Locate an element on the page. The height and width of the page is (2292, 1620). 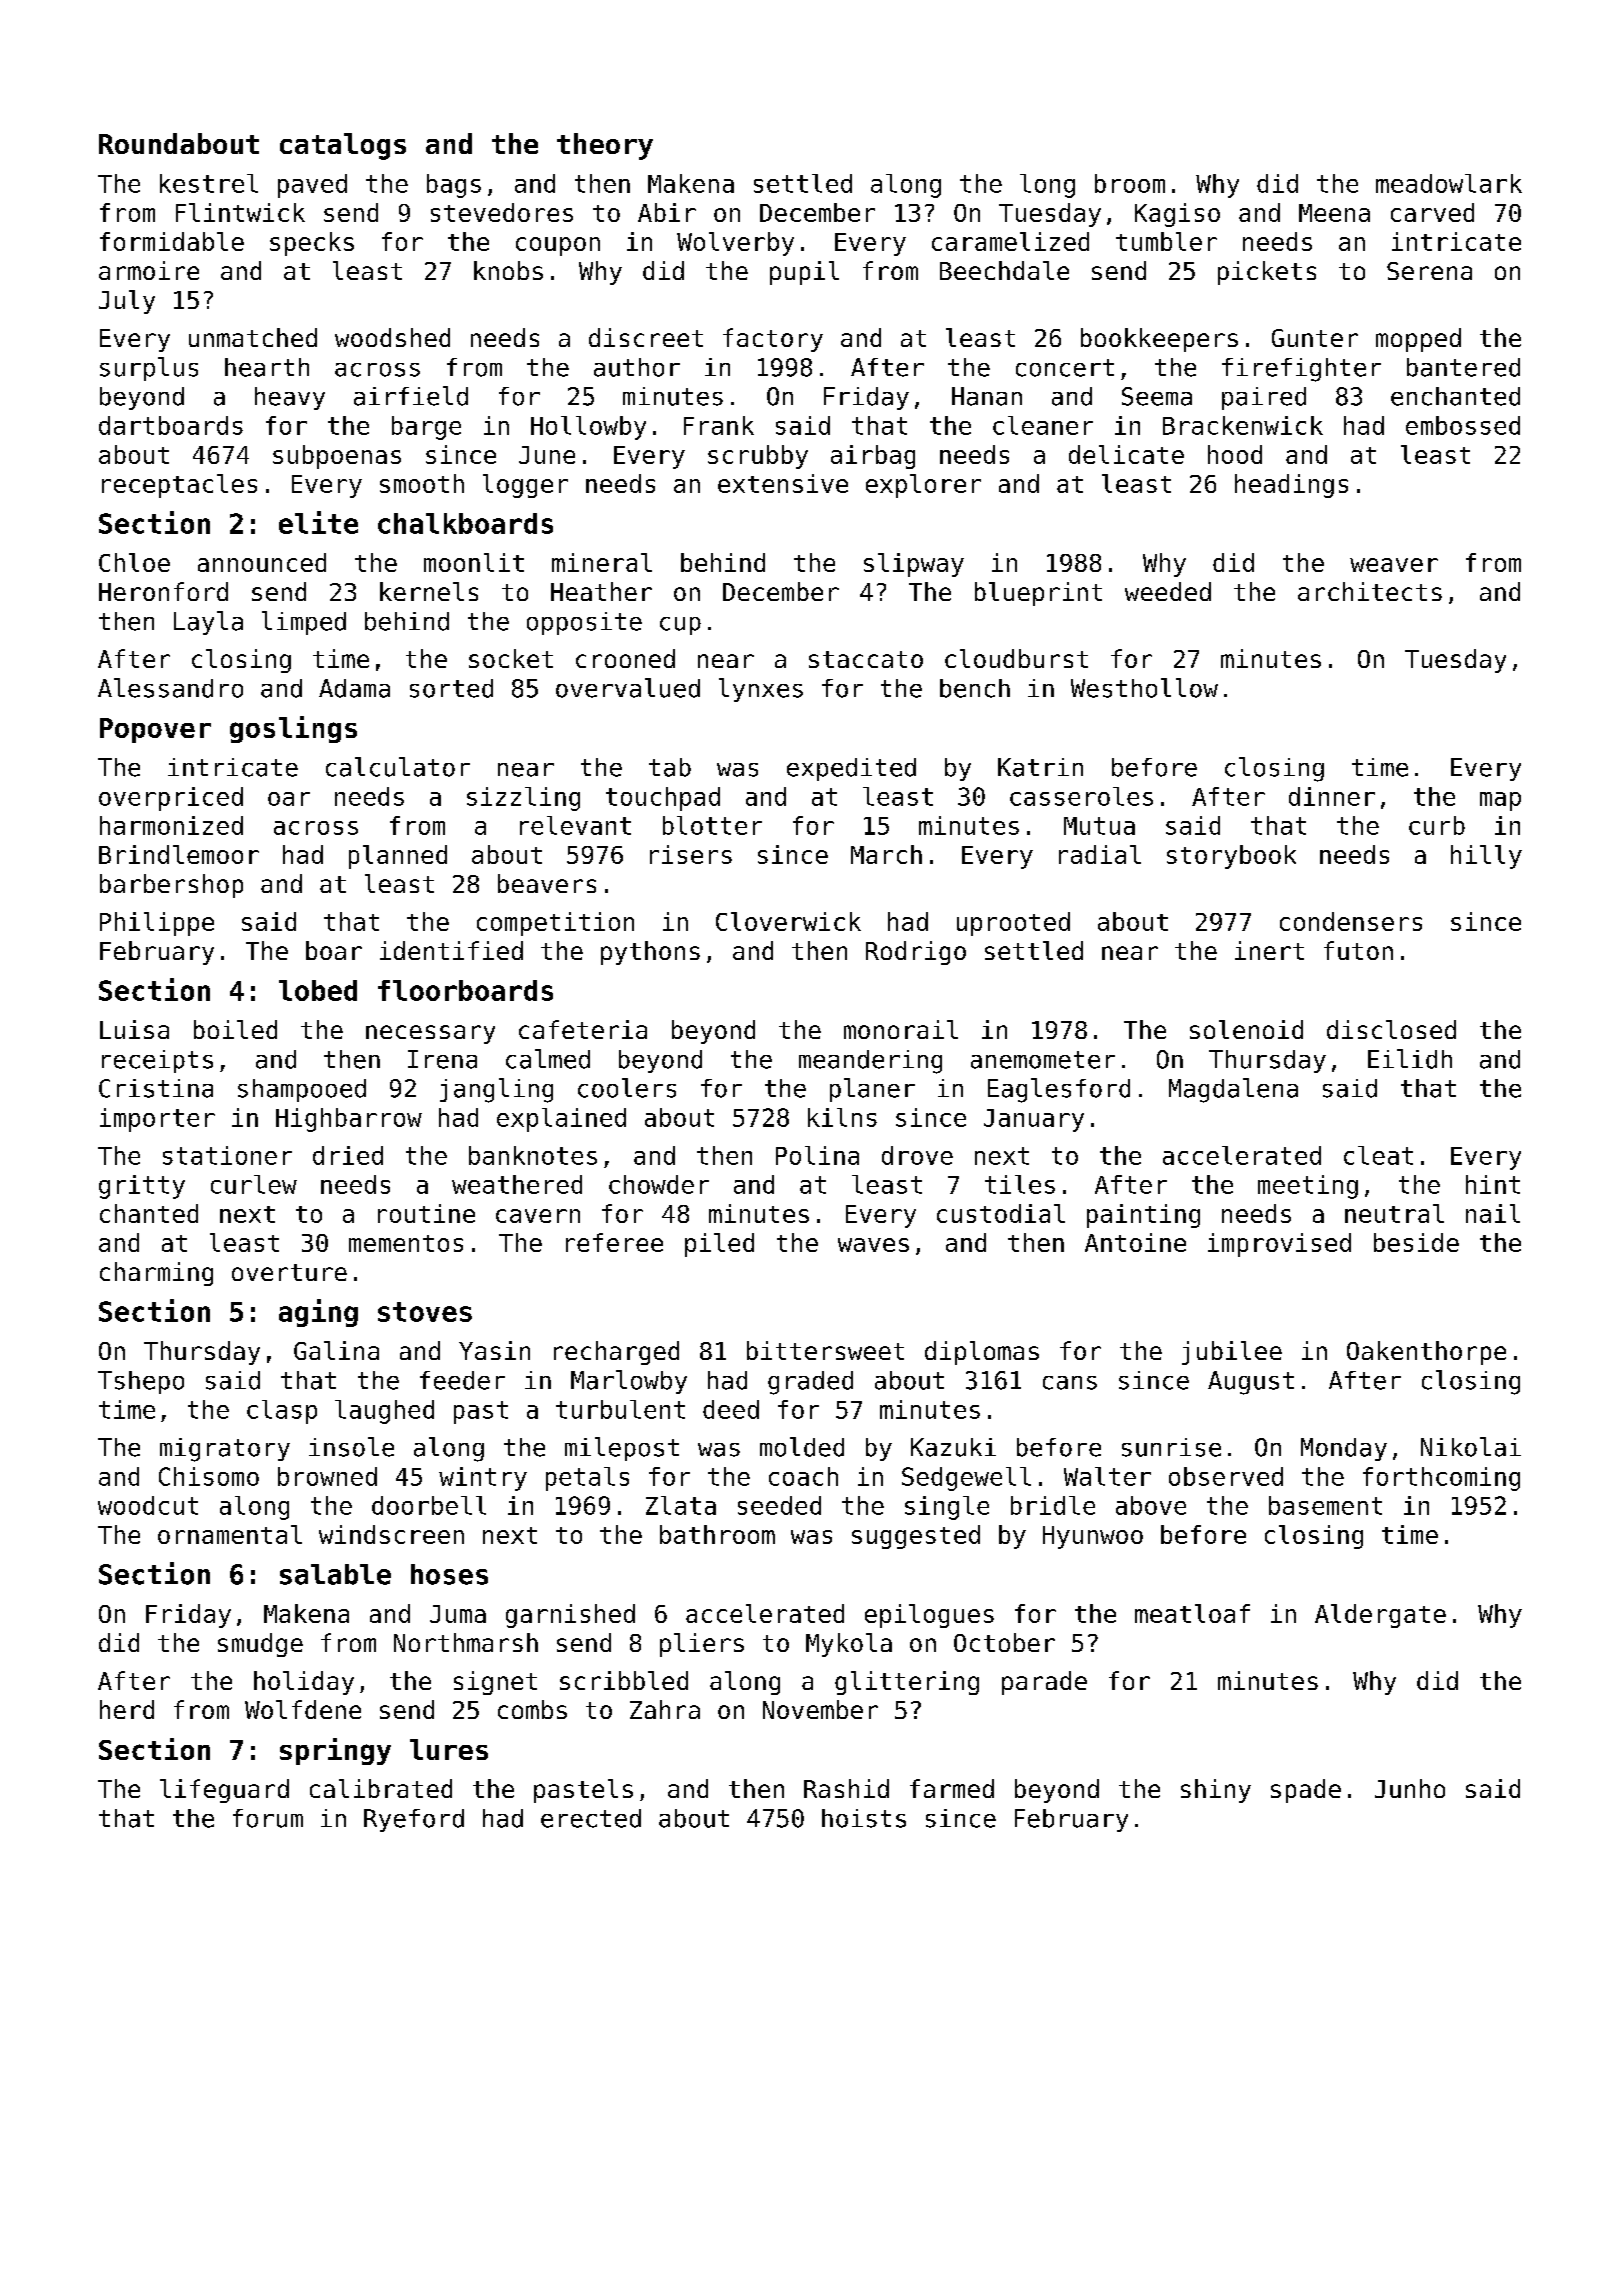
Hollowby is located at coordinates (588, 428).
